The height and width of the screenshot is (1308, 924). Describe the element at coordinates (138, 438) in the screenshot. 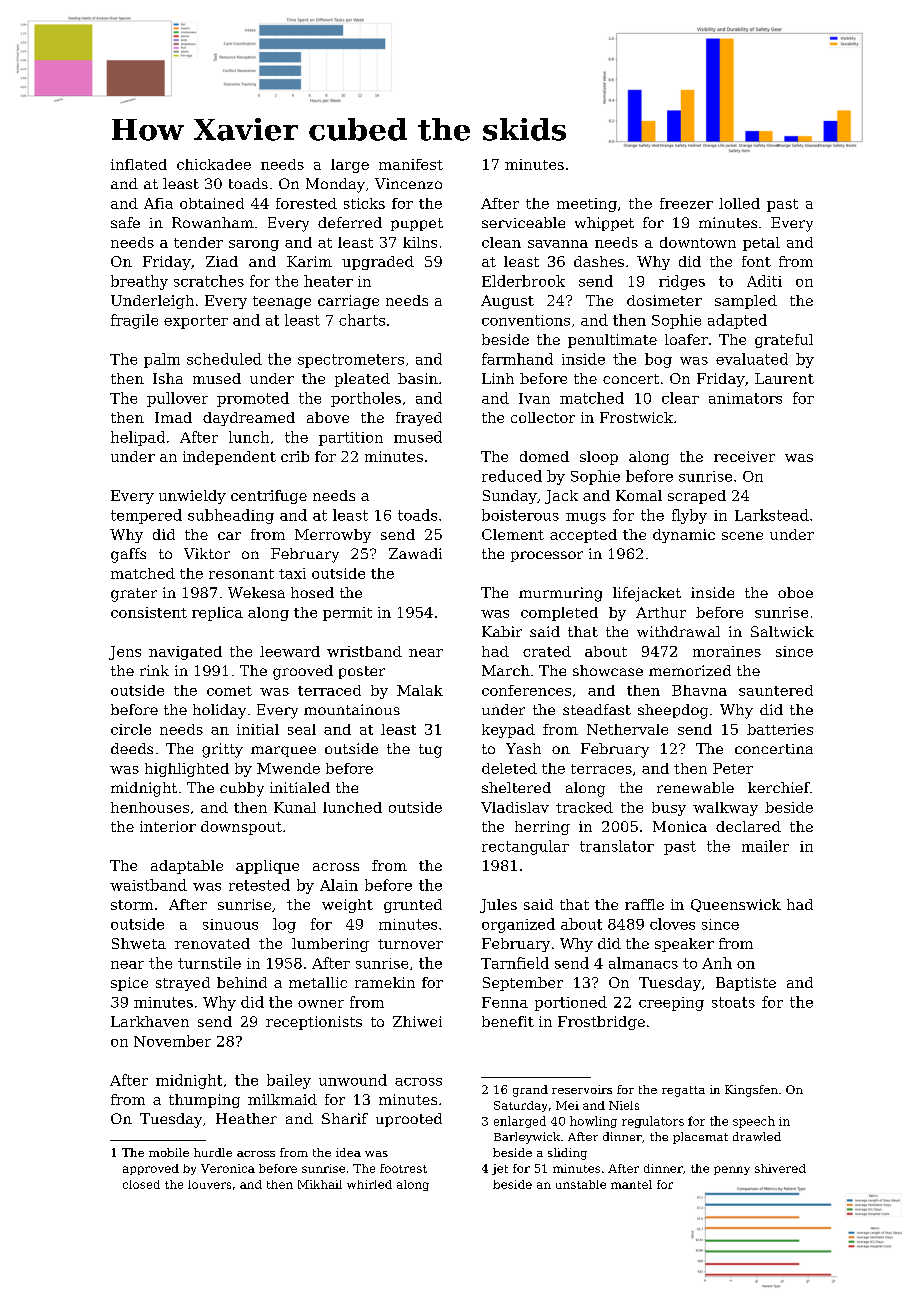

I see `helipad` at that location.
